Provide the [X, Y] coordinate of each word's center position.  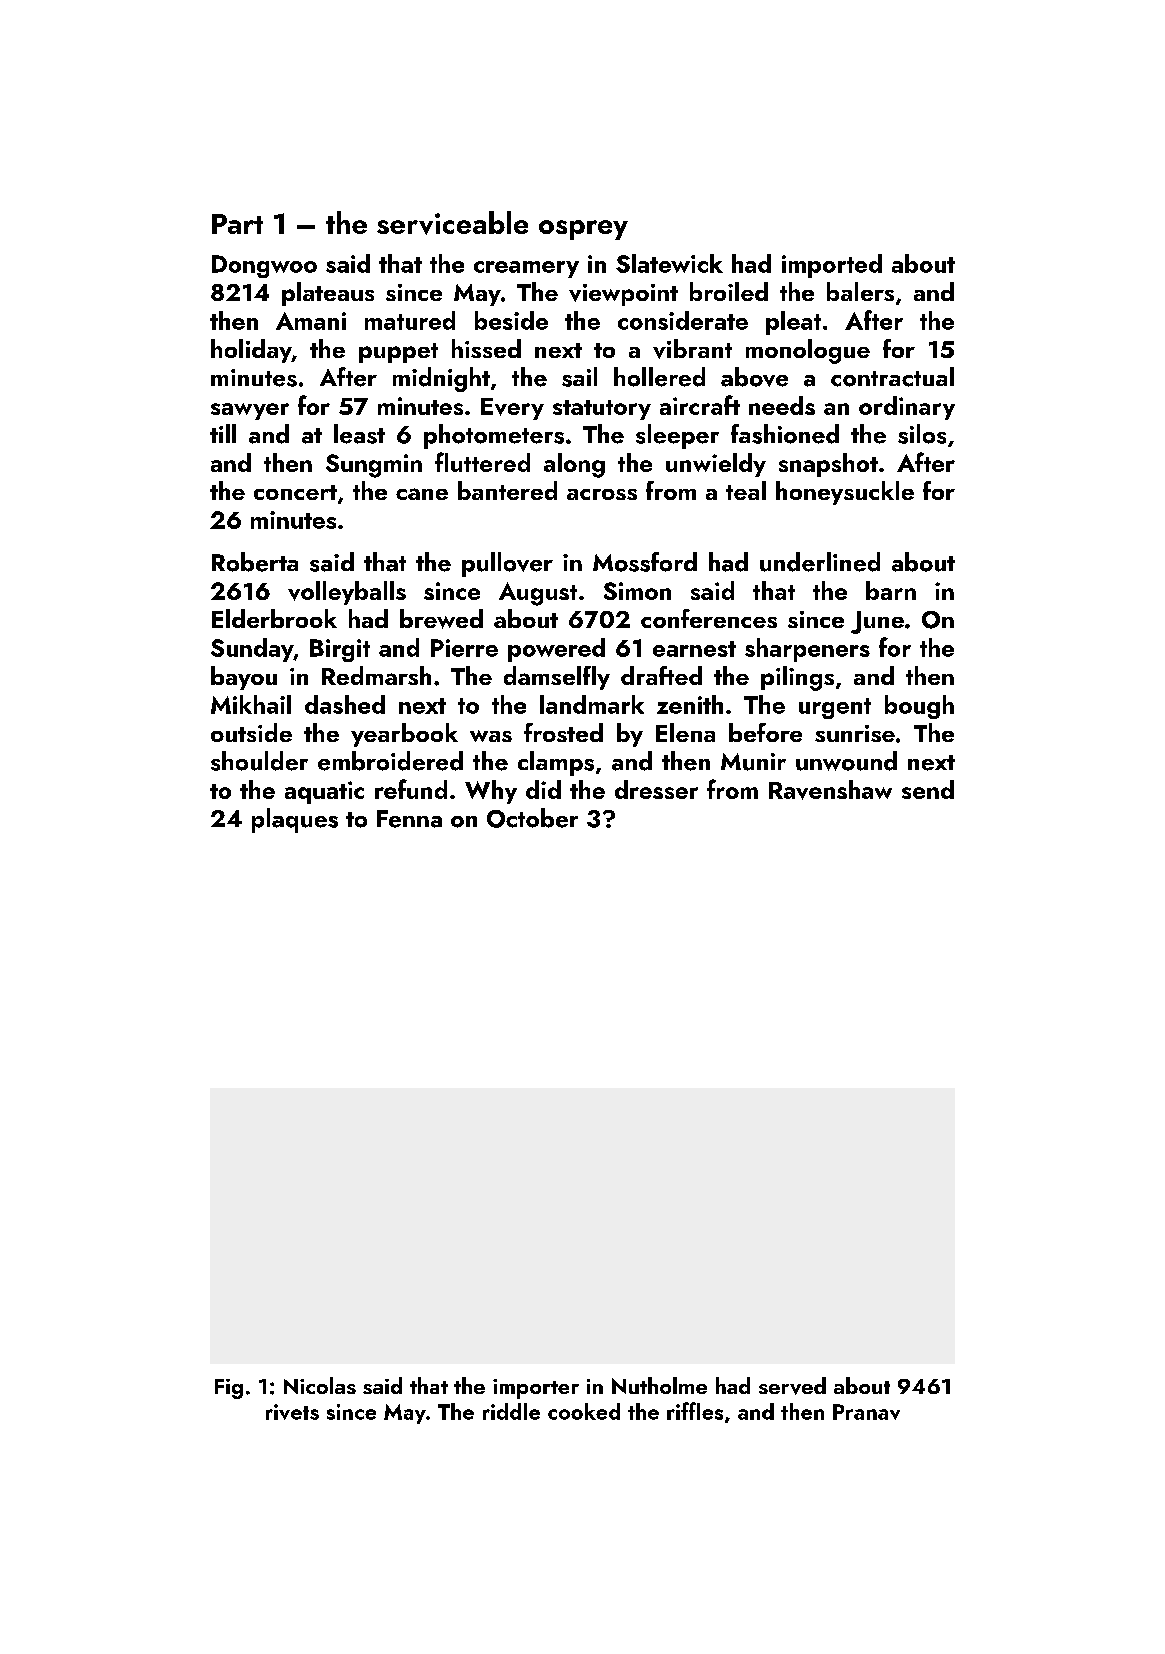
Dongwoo [264, 266]
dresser [656, 789]
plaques [295, 820]
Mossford [645, 562]
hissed [486, 348]
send [928, 789]
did [543, 789]
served [792, 1386]
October [532, 818]
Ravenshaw [830, 790]
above [754, 377]
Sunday [252, 650]
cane [422, 494]
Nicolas [320, 1385]
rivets [292, 1412]
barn [891, 590]
